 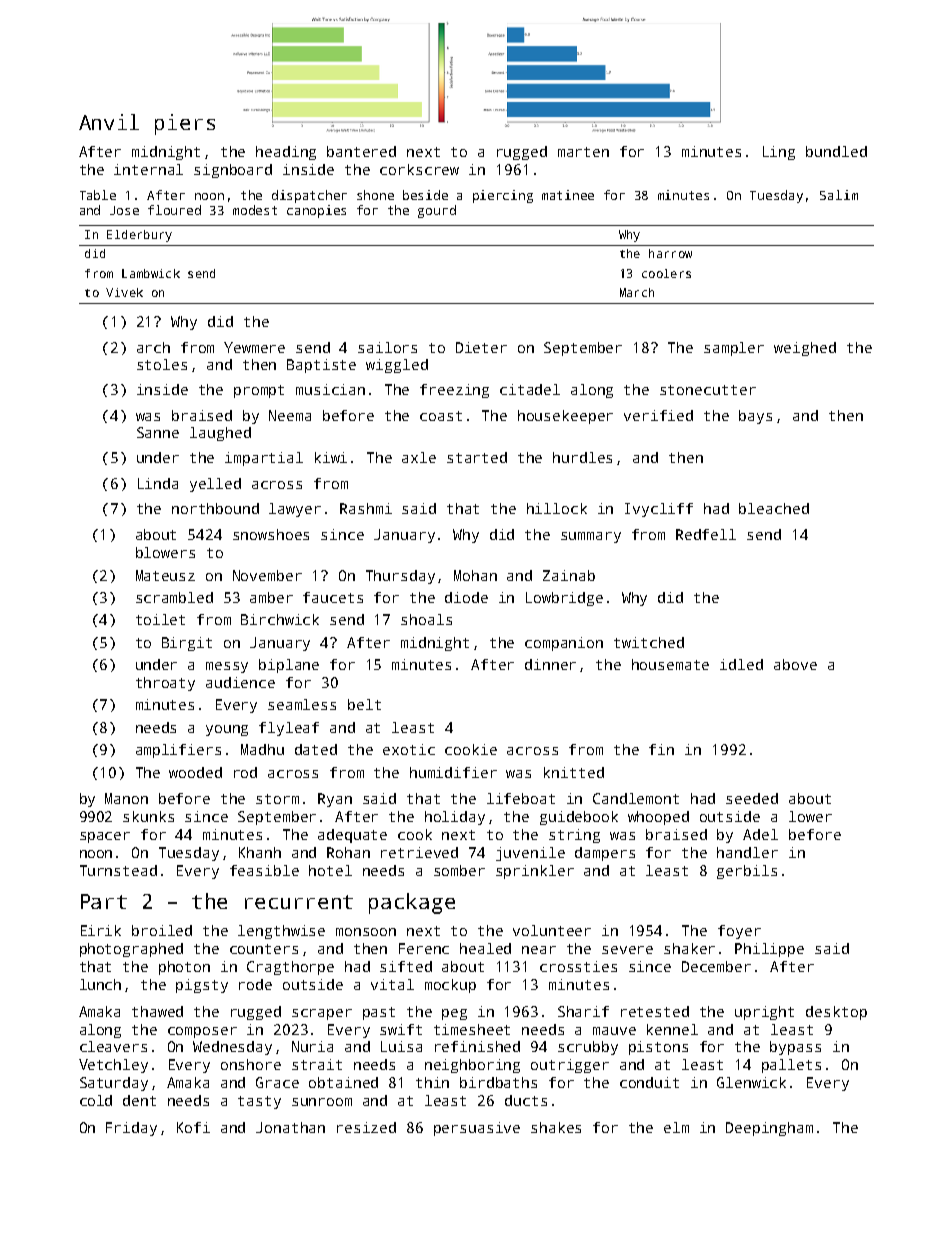 I want to click on spacer, so click(x=105, y=837).
